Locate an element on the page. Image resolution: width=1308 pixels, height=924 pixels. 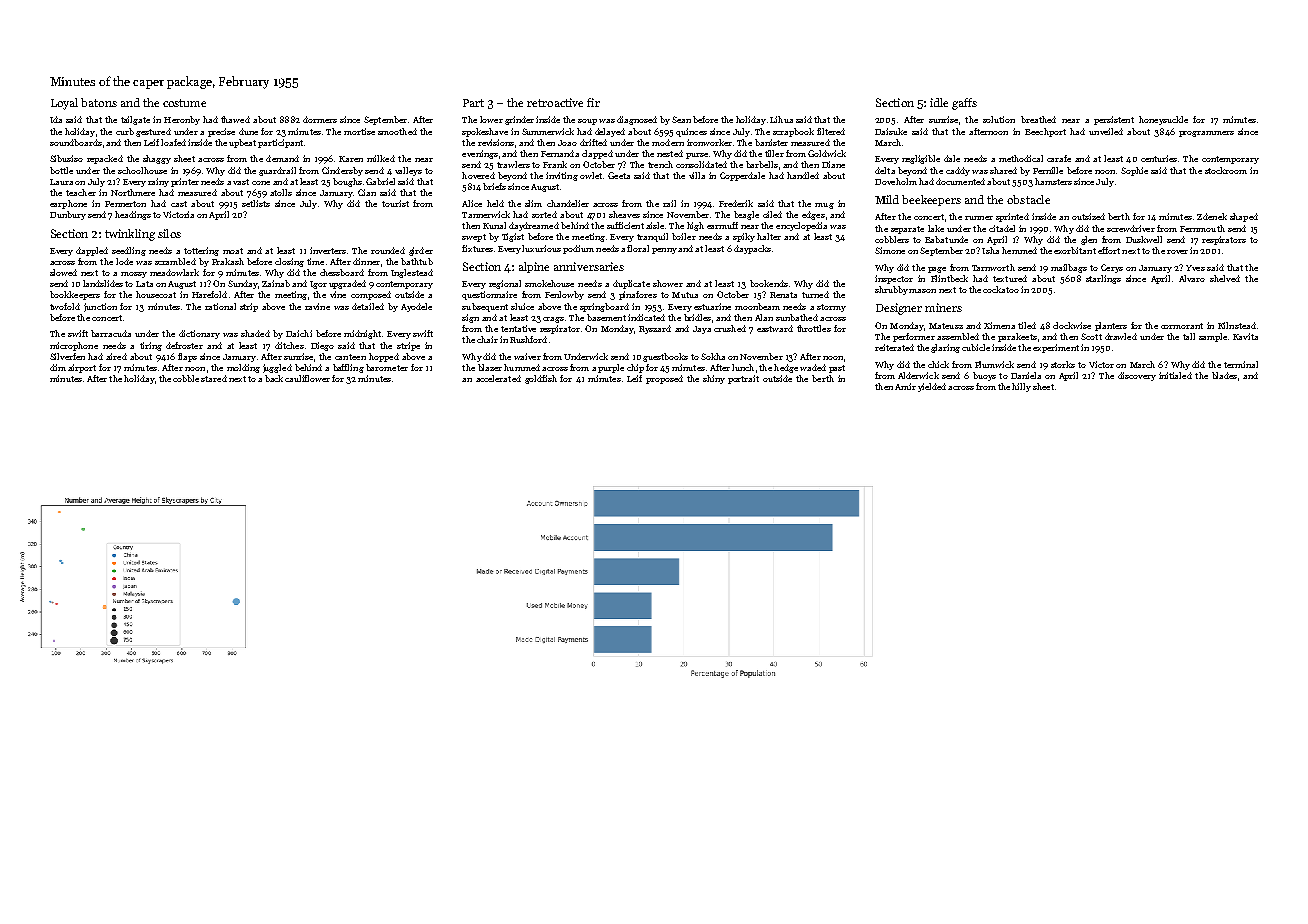
Kilnstead is located at coordinates (1237, 325).
